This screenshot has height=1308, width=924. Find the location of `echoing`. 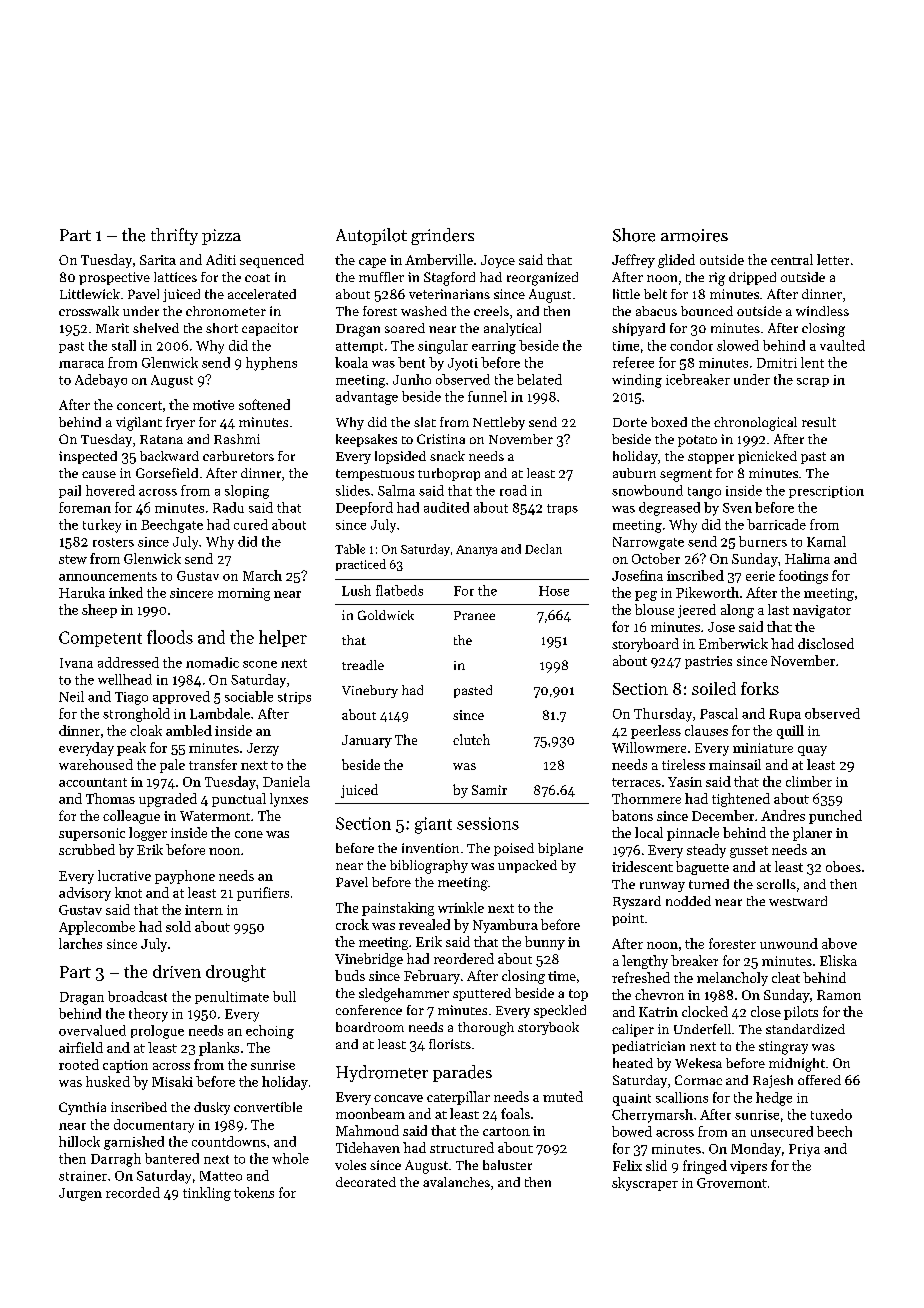

echoing is located at coordinates (270, 1032).
